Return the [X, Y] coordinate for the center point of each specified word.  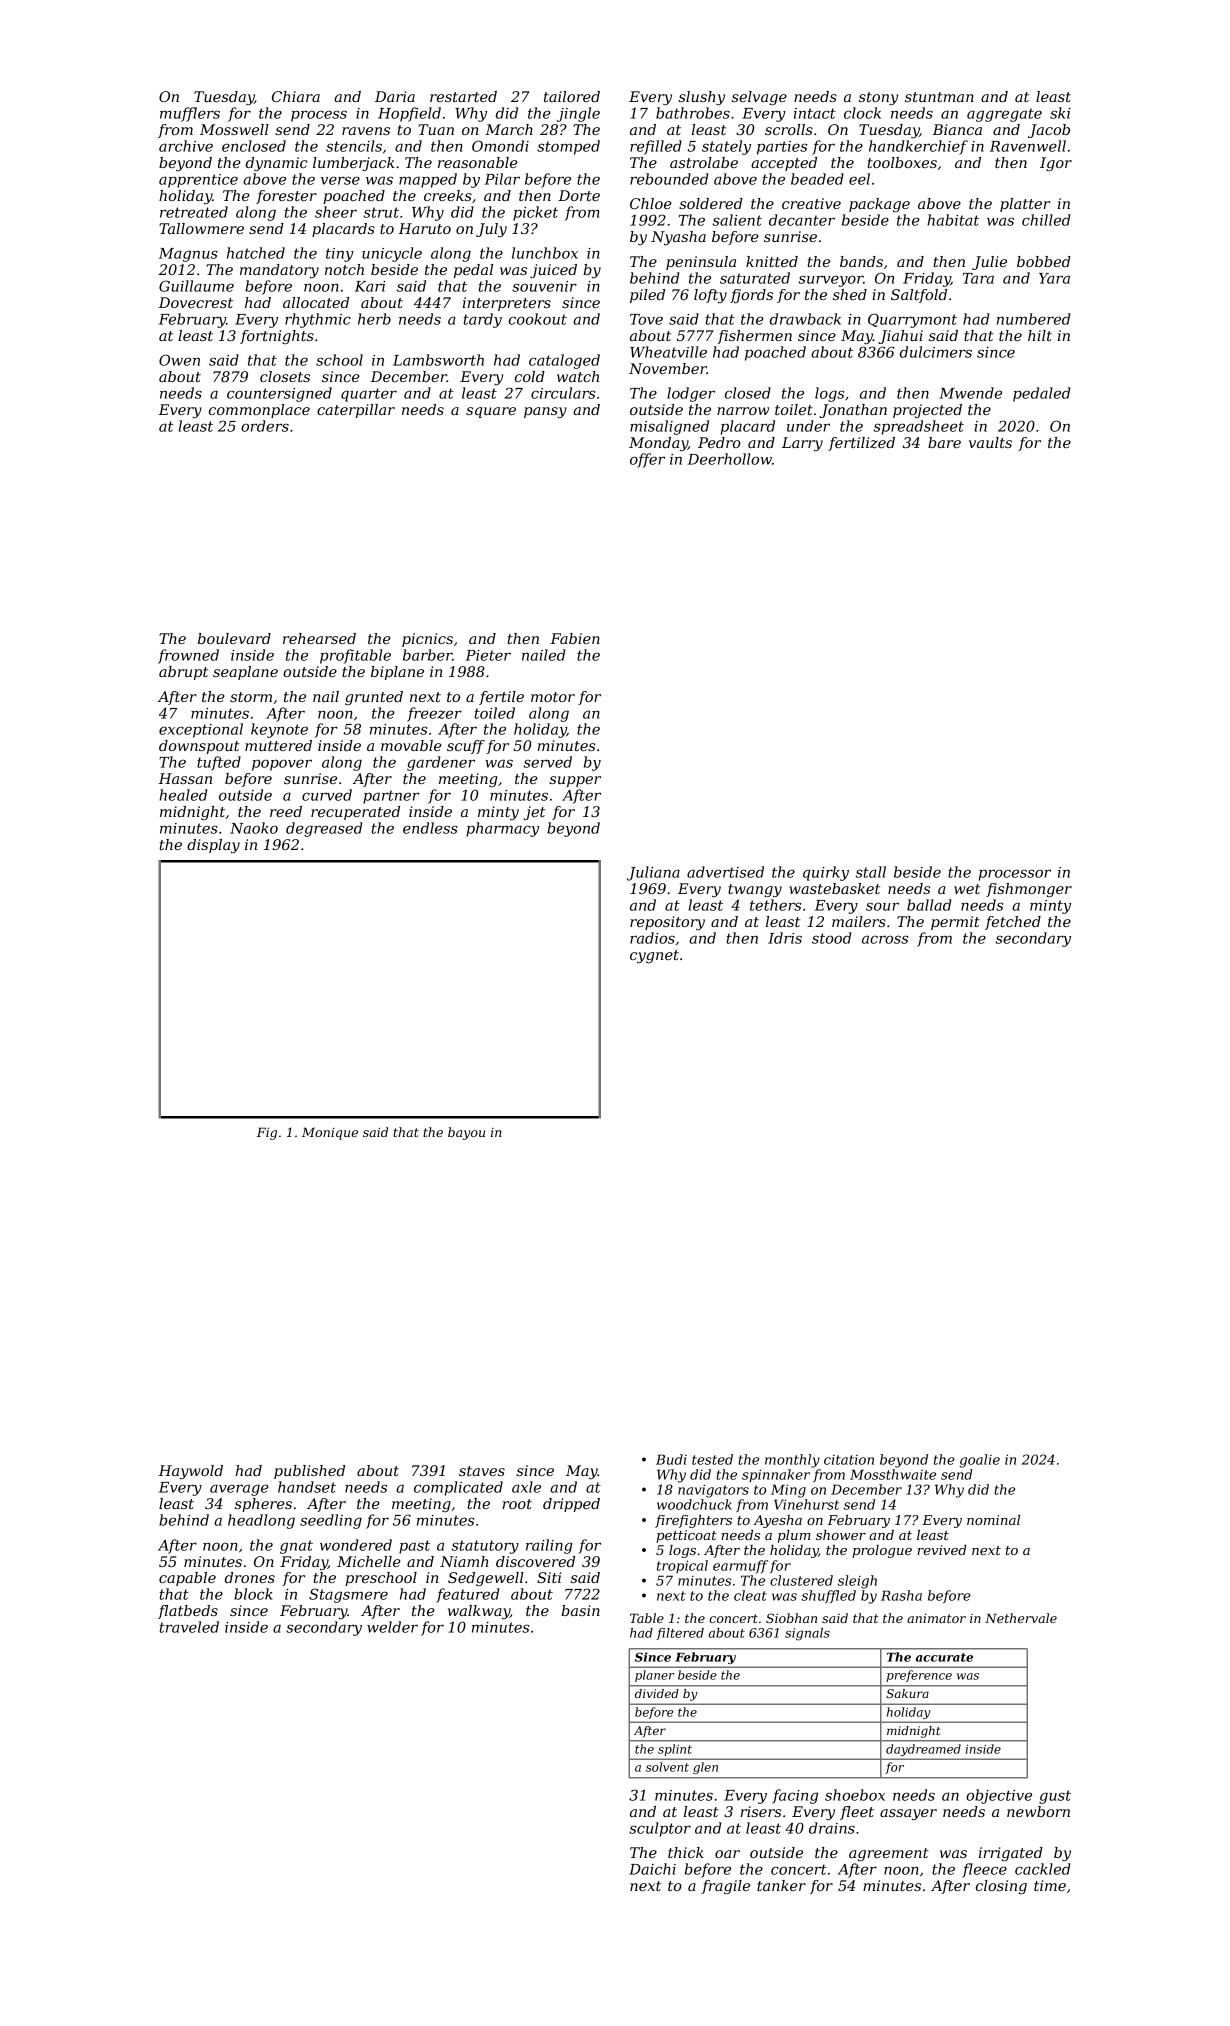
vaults [990, 442]
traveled [189, 1627]
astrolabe [704, 162]
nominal [993, 1520]
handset [307, 1487]
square [491, 412]
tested [712, 1459]
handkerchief [918, 147]
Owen [179, 360]
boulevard [234, 638]
